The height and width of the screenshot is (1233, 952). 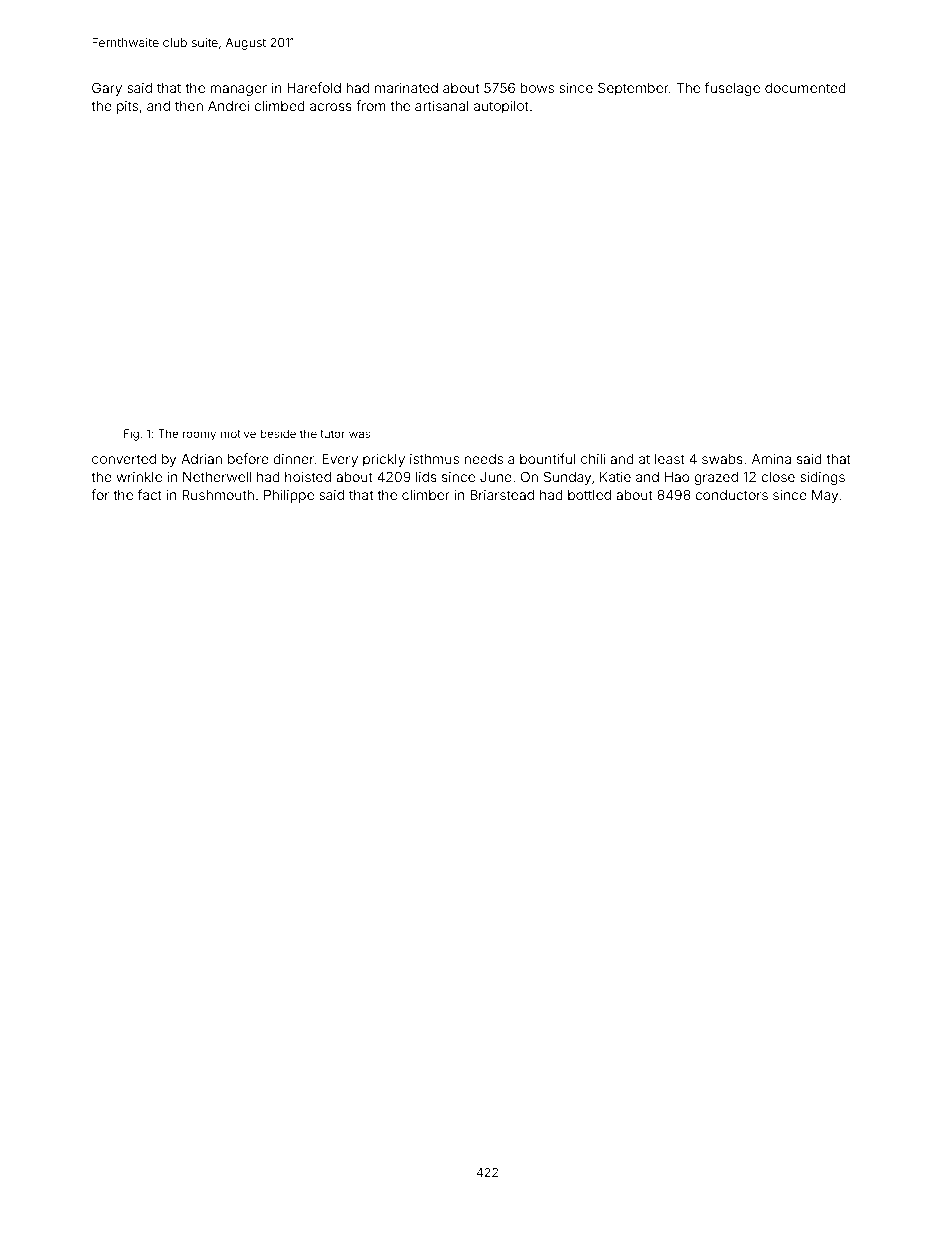 I want to click on Fig, so click(x=131, y=435).
